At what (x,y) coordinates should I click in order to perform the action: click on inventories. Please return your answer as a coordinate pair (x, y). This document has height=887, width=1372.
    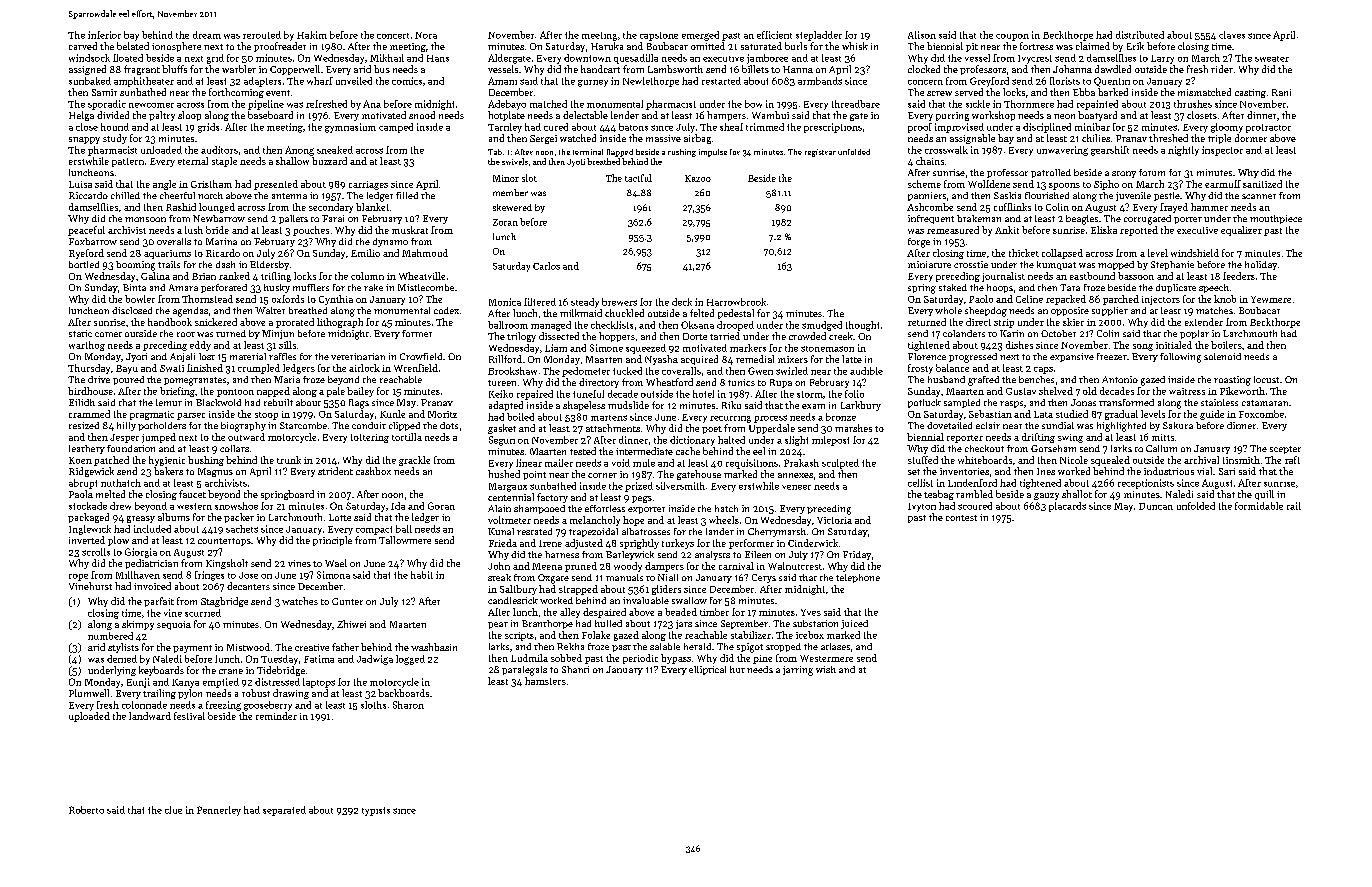
    Looking at the image, I should click on (964, 471).
